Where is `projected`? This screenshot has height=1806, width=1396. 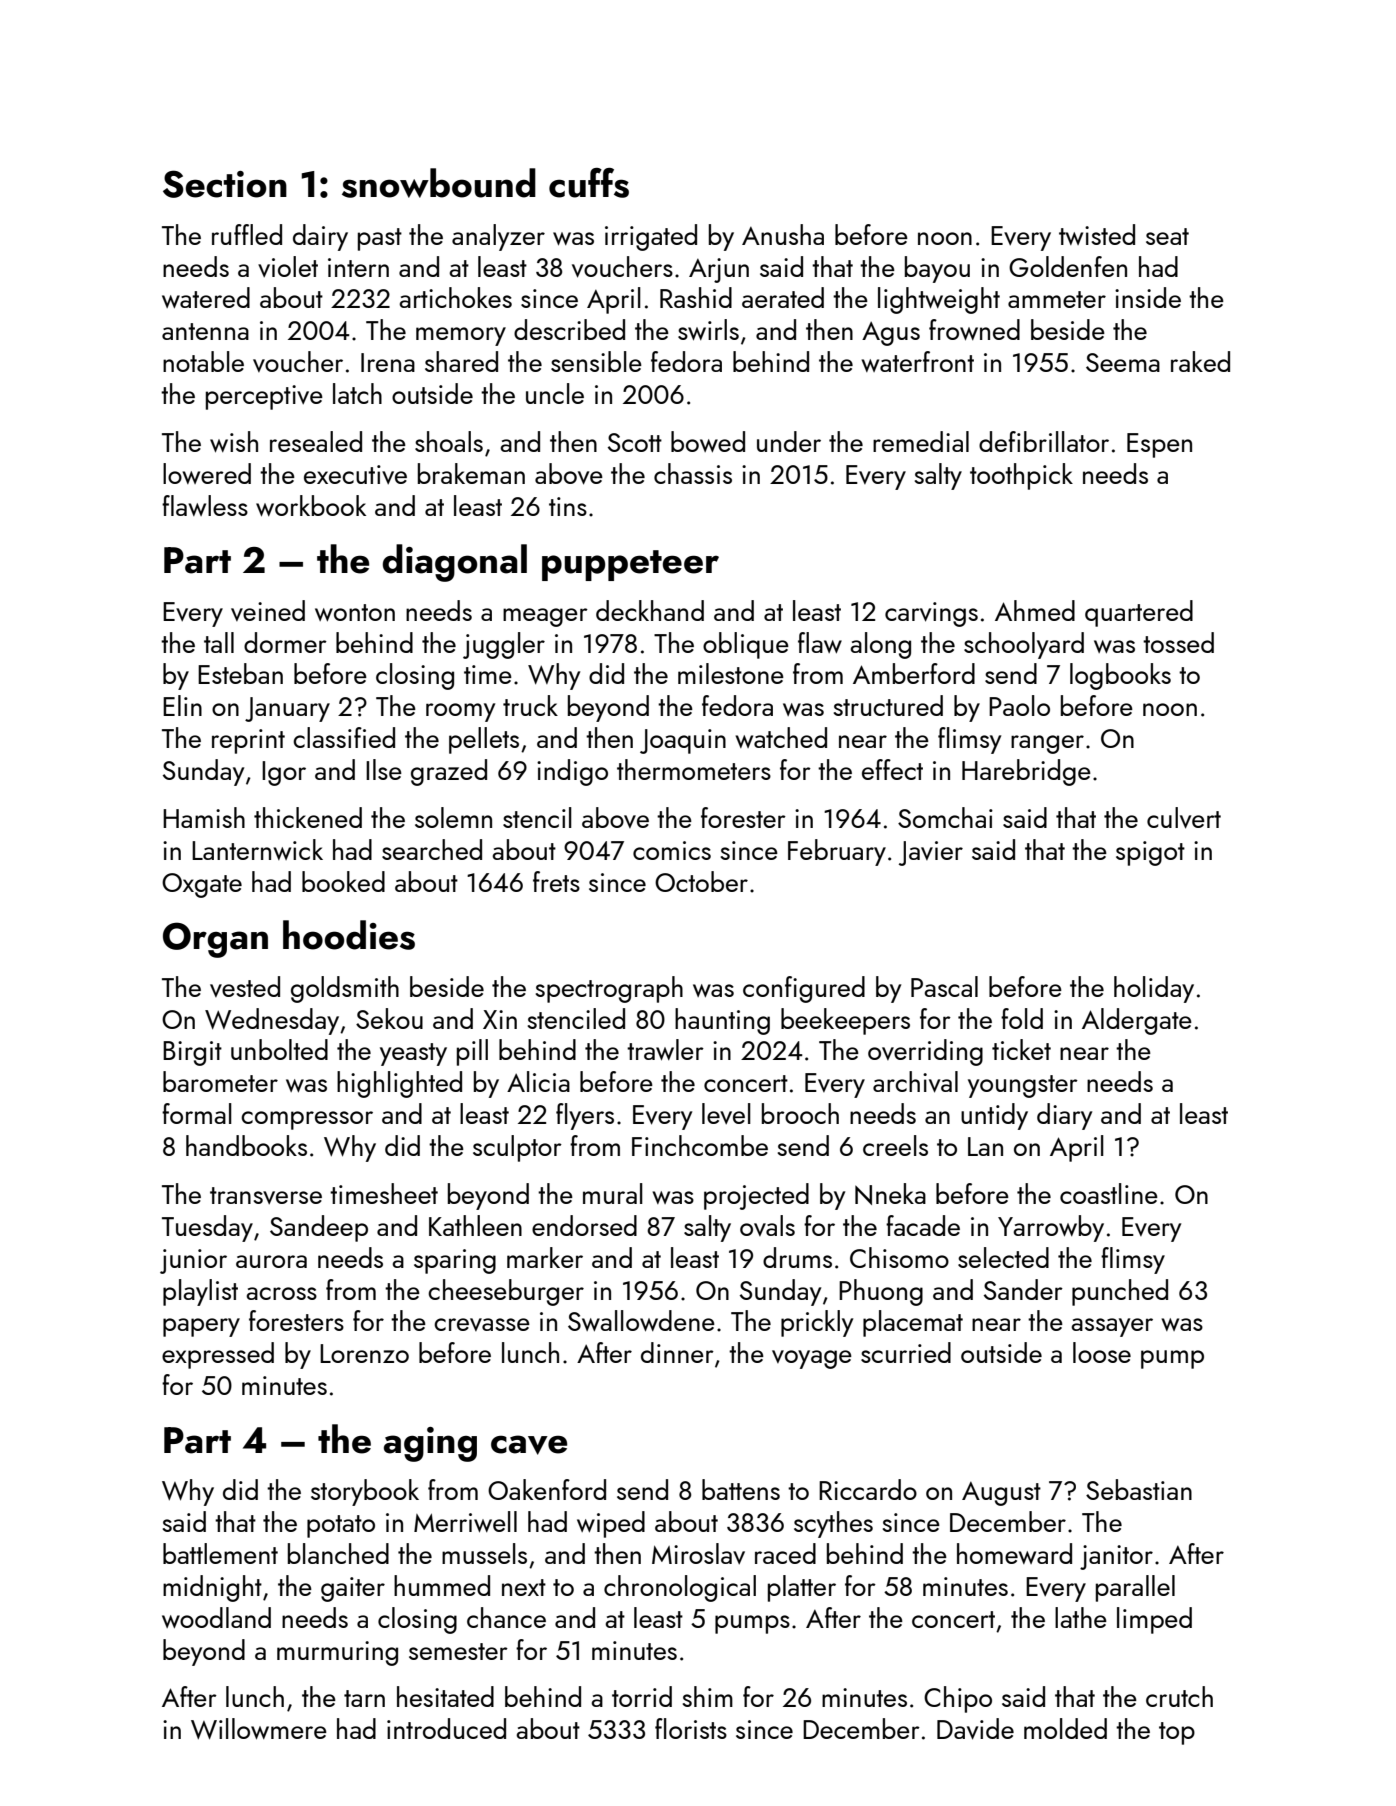 projected is located at coordinates (756, 1196).
